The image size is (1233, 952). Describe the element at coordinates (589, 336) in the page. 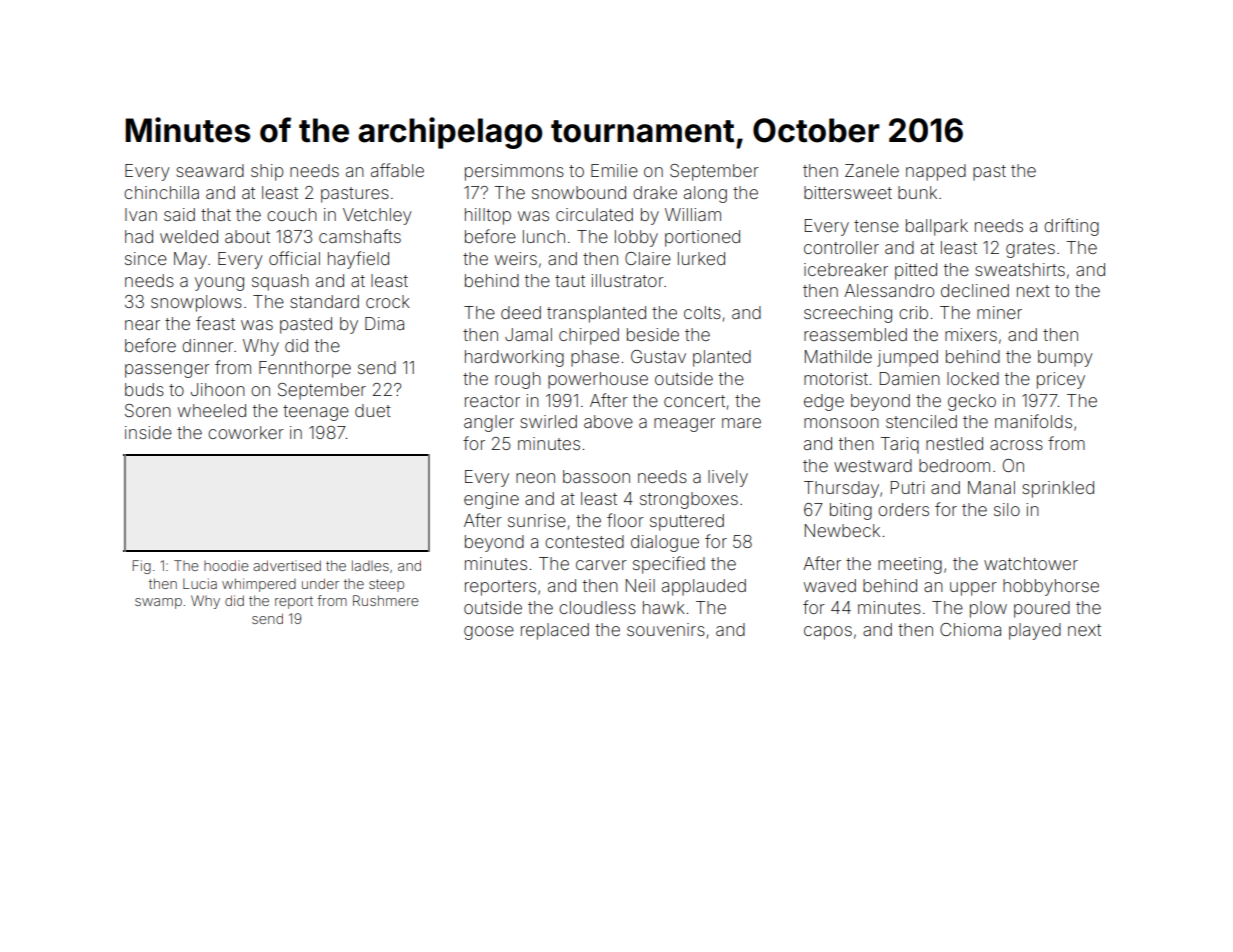

I see `chirped` at that location.
